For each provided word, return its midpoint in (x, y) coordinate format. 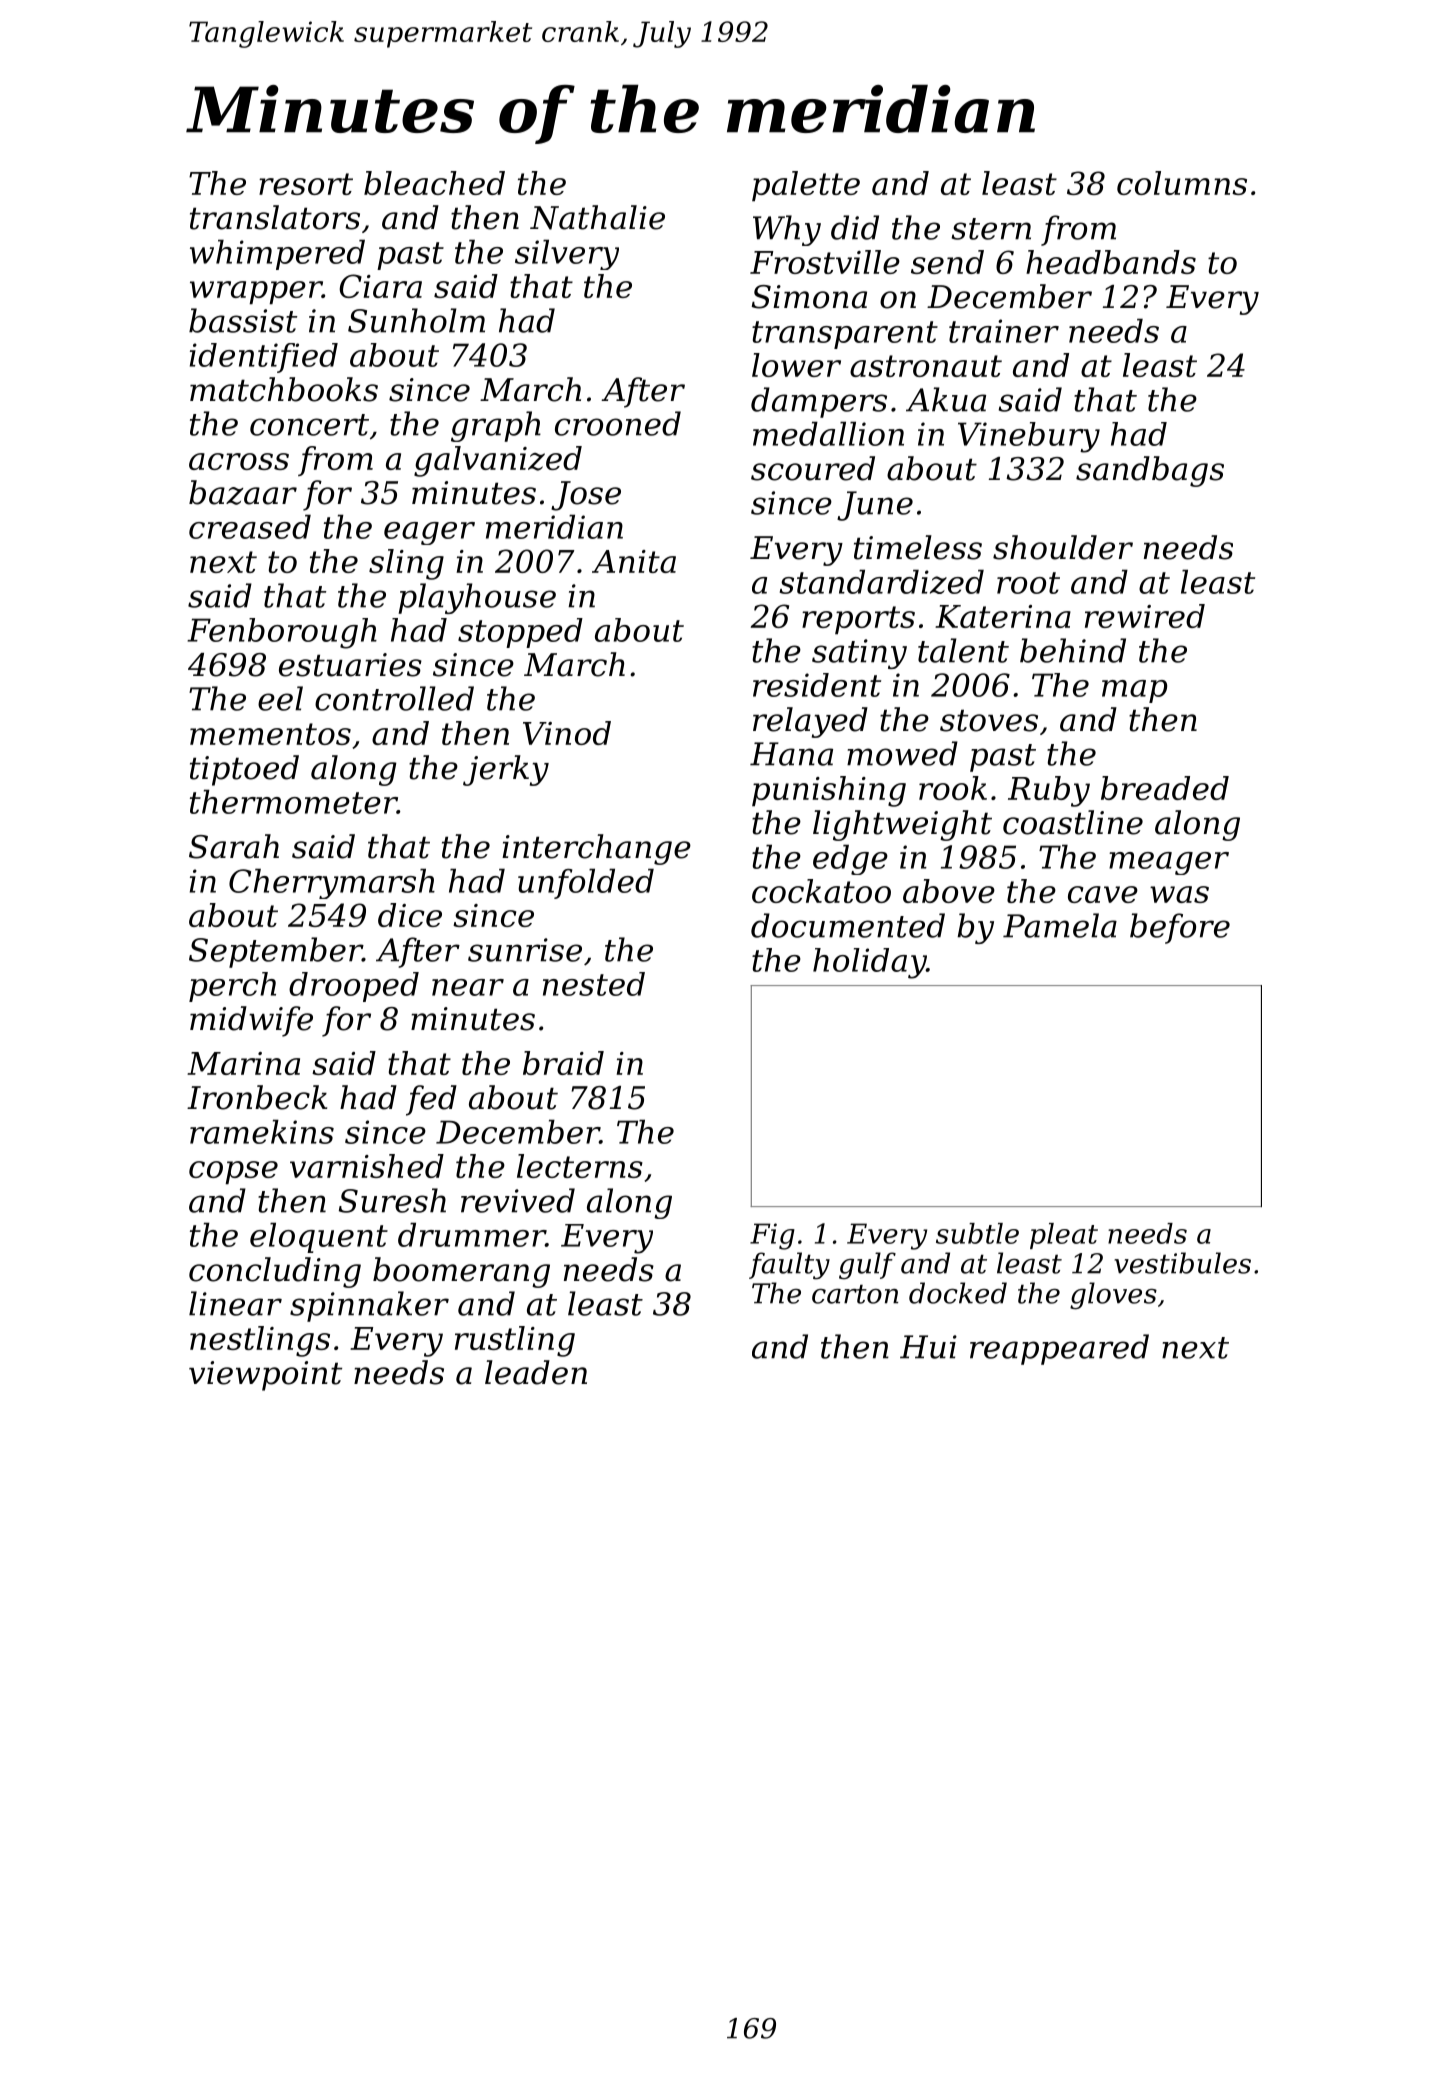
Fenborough (282, 633)
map (1134, 691)
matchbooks (284, 389)
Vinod (567, 733)
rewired (1145, 616)
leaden (536, 1372)
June (875, 506)
